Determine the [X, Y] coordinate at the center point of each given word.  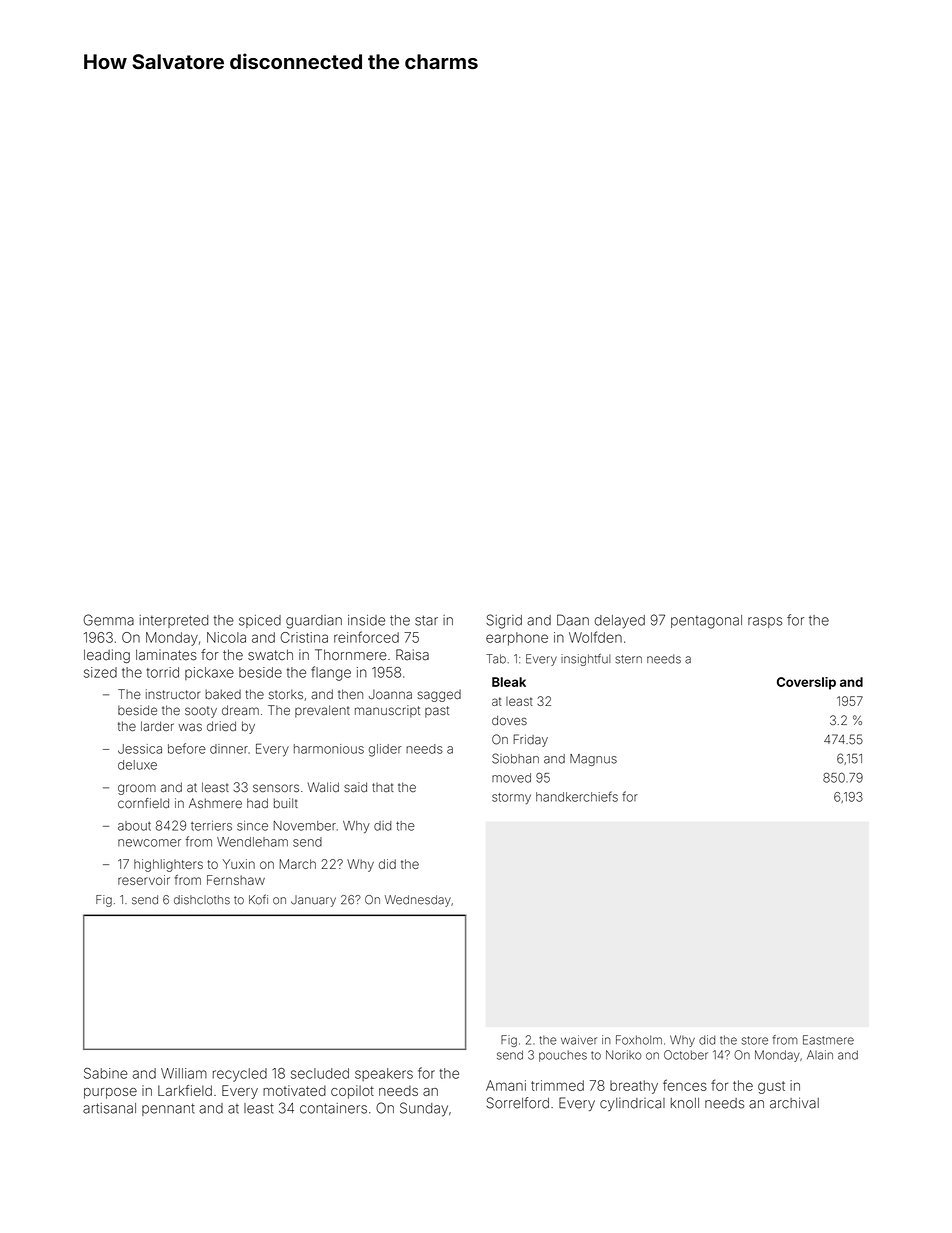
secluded [320, 1073]
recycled [240, 1075]
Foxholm [639, 1040]
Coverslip [806, 683]
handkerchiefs [577, 796]
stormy [511, 798]
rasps [765, 622]
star [426, 620]
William [184, 1073]
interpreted [174, 621]
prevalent [322, 711]
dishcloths [202, 900]
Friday [530, 740]
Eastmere [828, 1040]
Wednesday [418, 901]
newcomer [149, 843]
